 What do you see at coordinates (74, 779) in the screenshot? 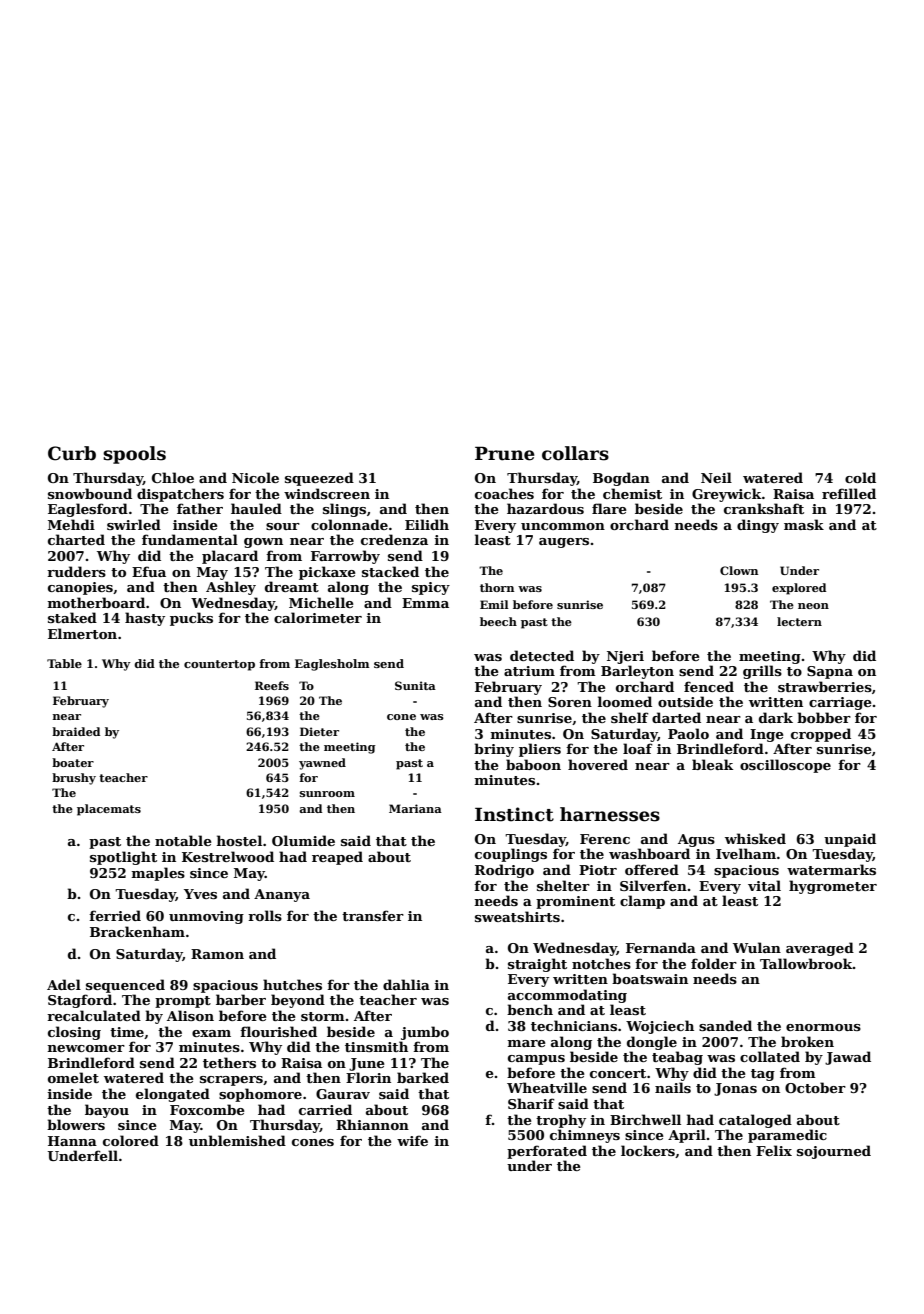
I see `brushy` at bounding box center [74, 779].
